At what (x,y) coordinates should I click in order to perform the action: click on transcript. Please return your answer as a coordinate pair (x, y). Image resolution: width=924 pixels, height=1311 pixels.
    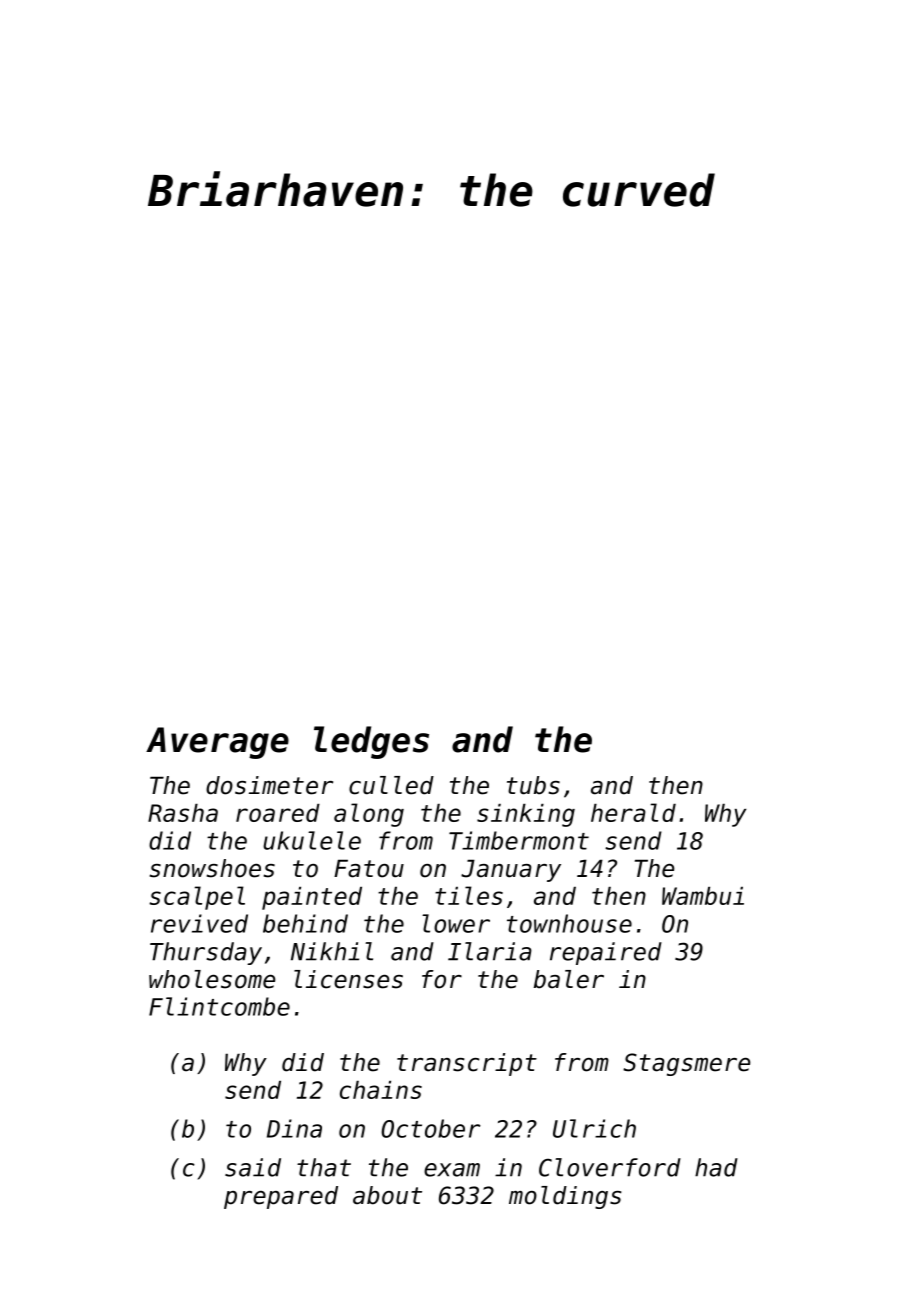
    Looking at the image, I should click on (467, 1064).
